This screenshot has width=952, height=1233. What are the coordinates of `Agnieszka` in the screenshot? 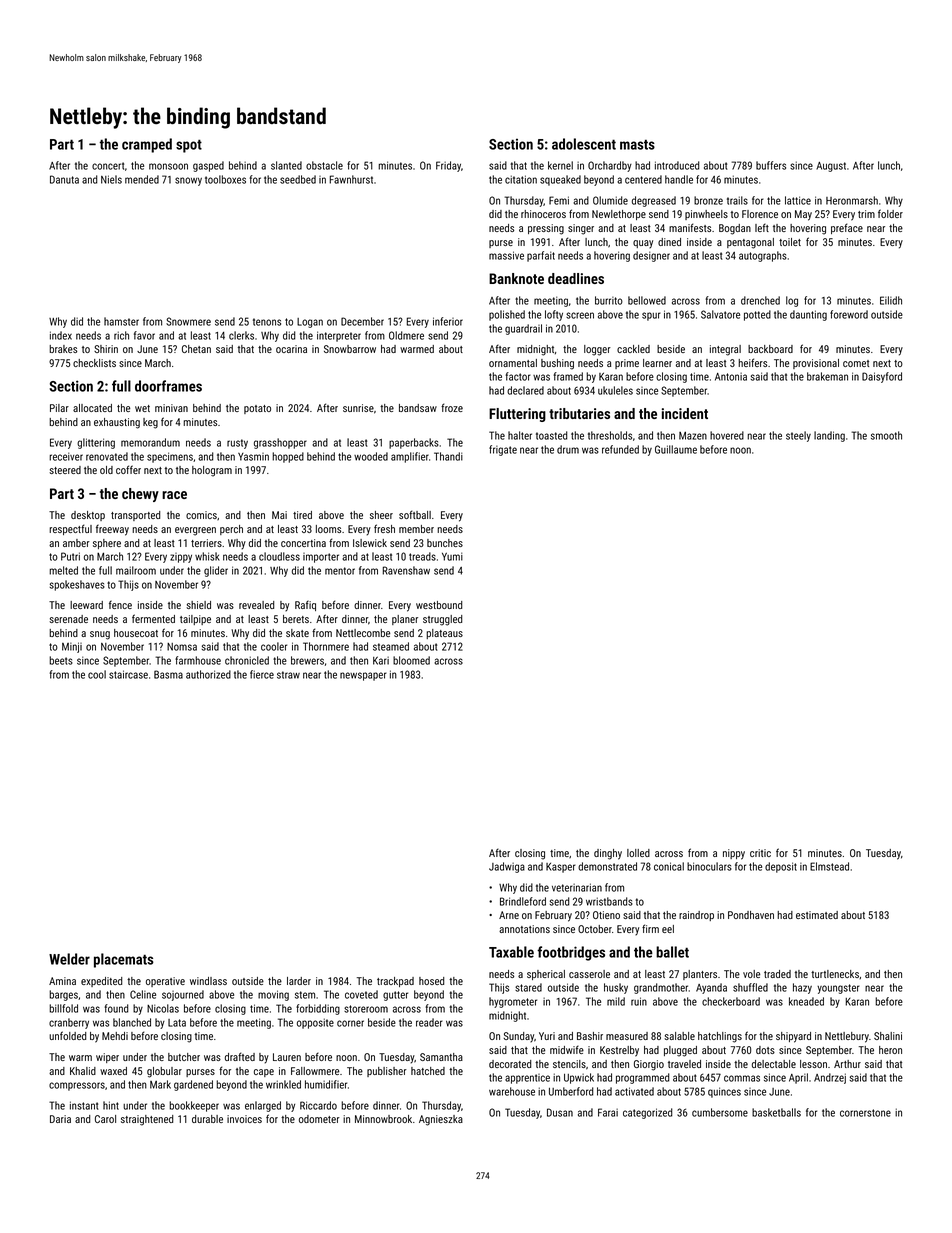 It's located at (441, 1120).
